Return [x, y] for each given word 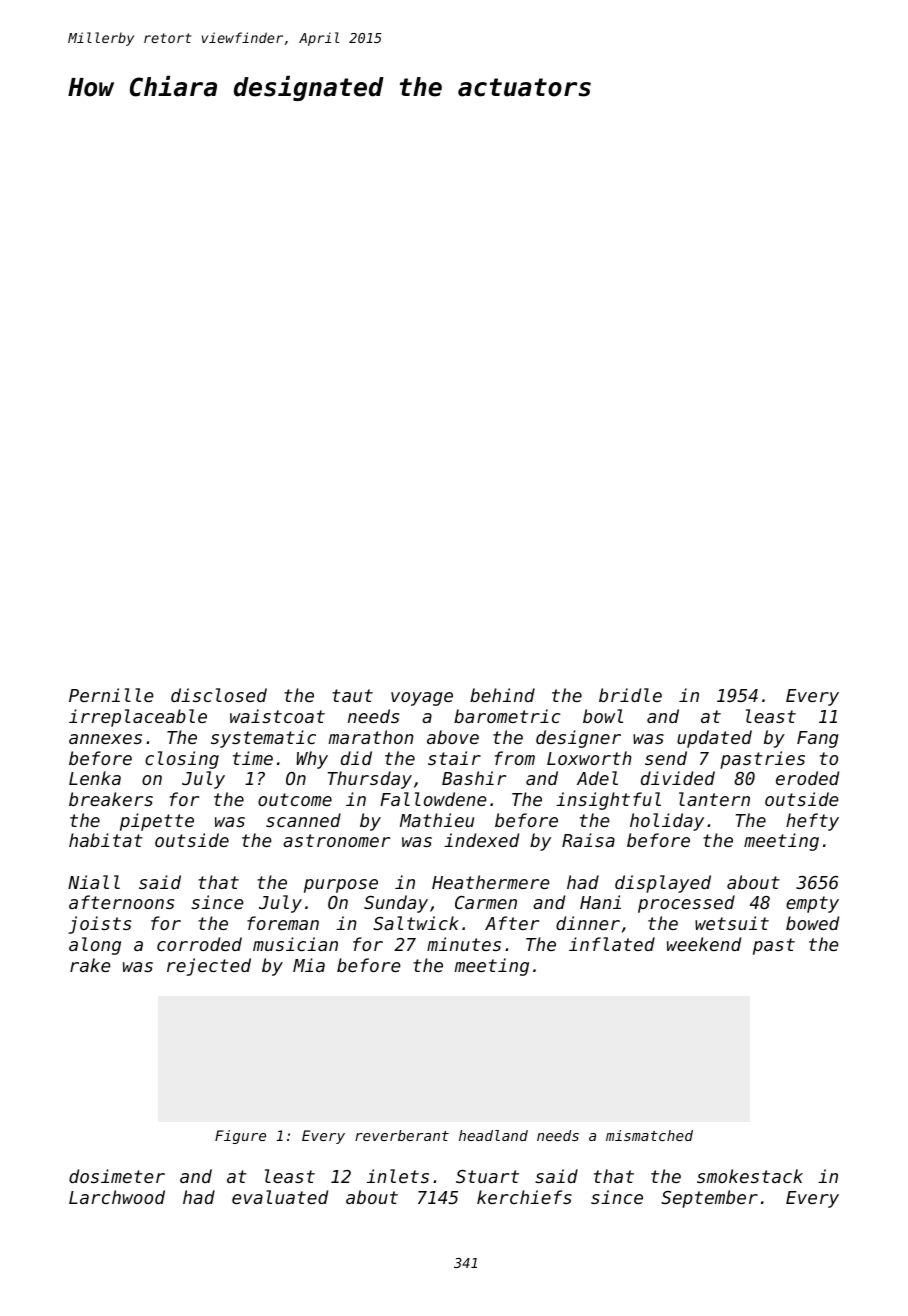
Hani [600, 902]
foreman [283, 923]
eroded [807, 778]
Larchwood [117, 1197]
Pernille [111, 695]
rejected [209, 967]
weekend [704, 944]
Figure [240, 1137]
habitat [106, 840]
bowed [812, 923]
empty [812, 904]
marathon [371, 737]
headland [493, 1135]
